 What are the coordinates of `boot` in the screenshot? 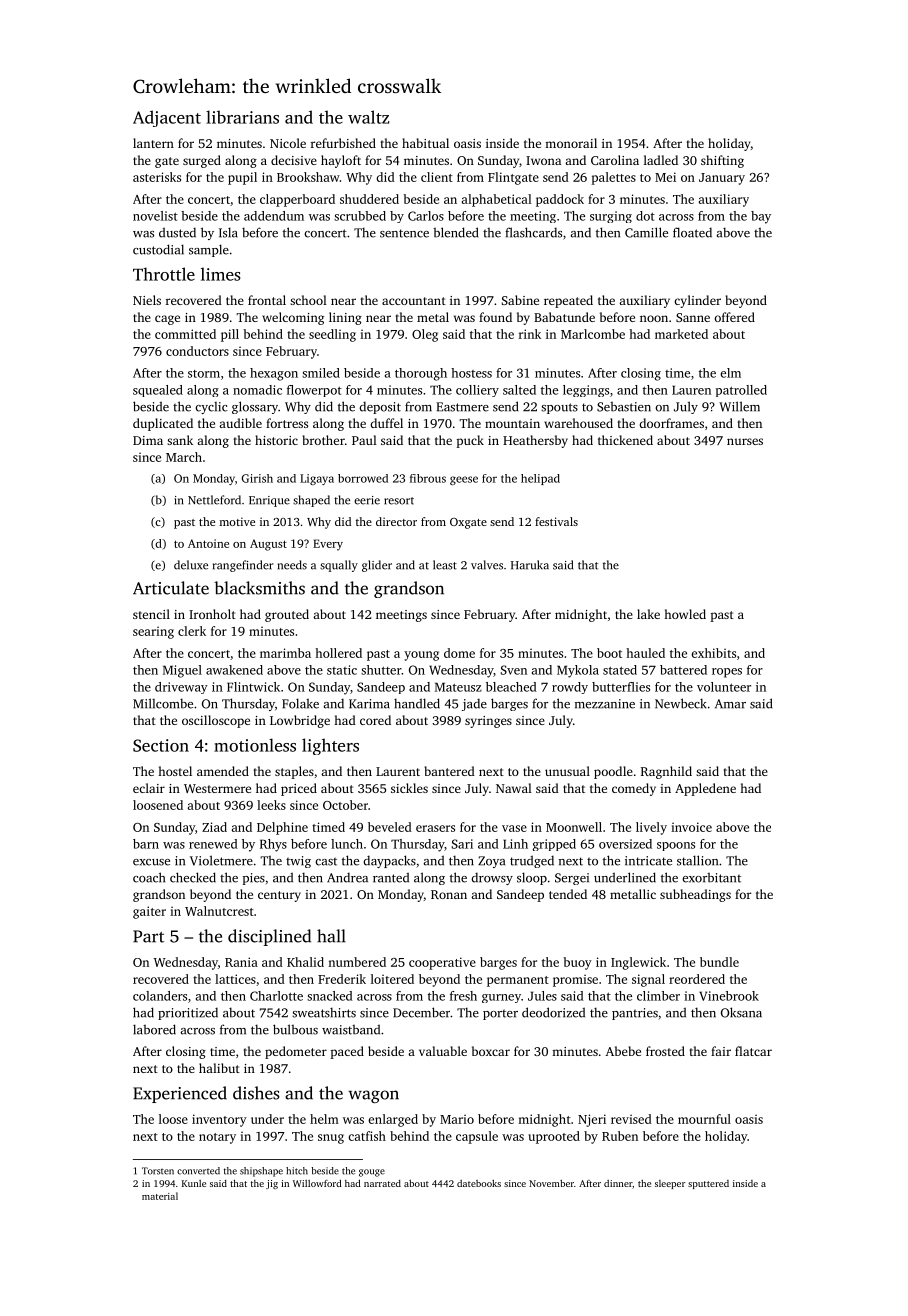 It's located at (609, 653).
